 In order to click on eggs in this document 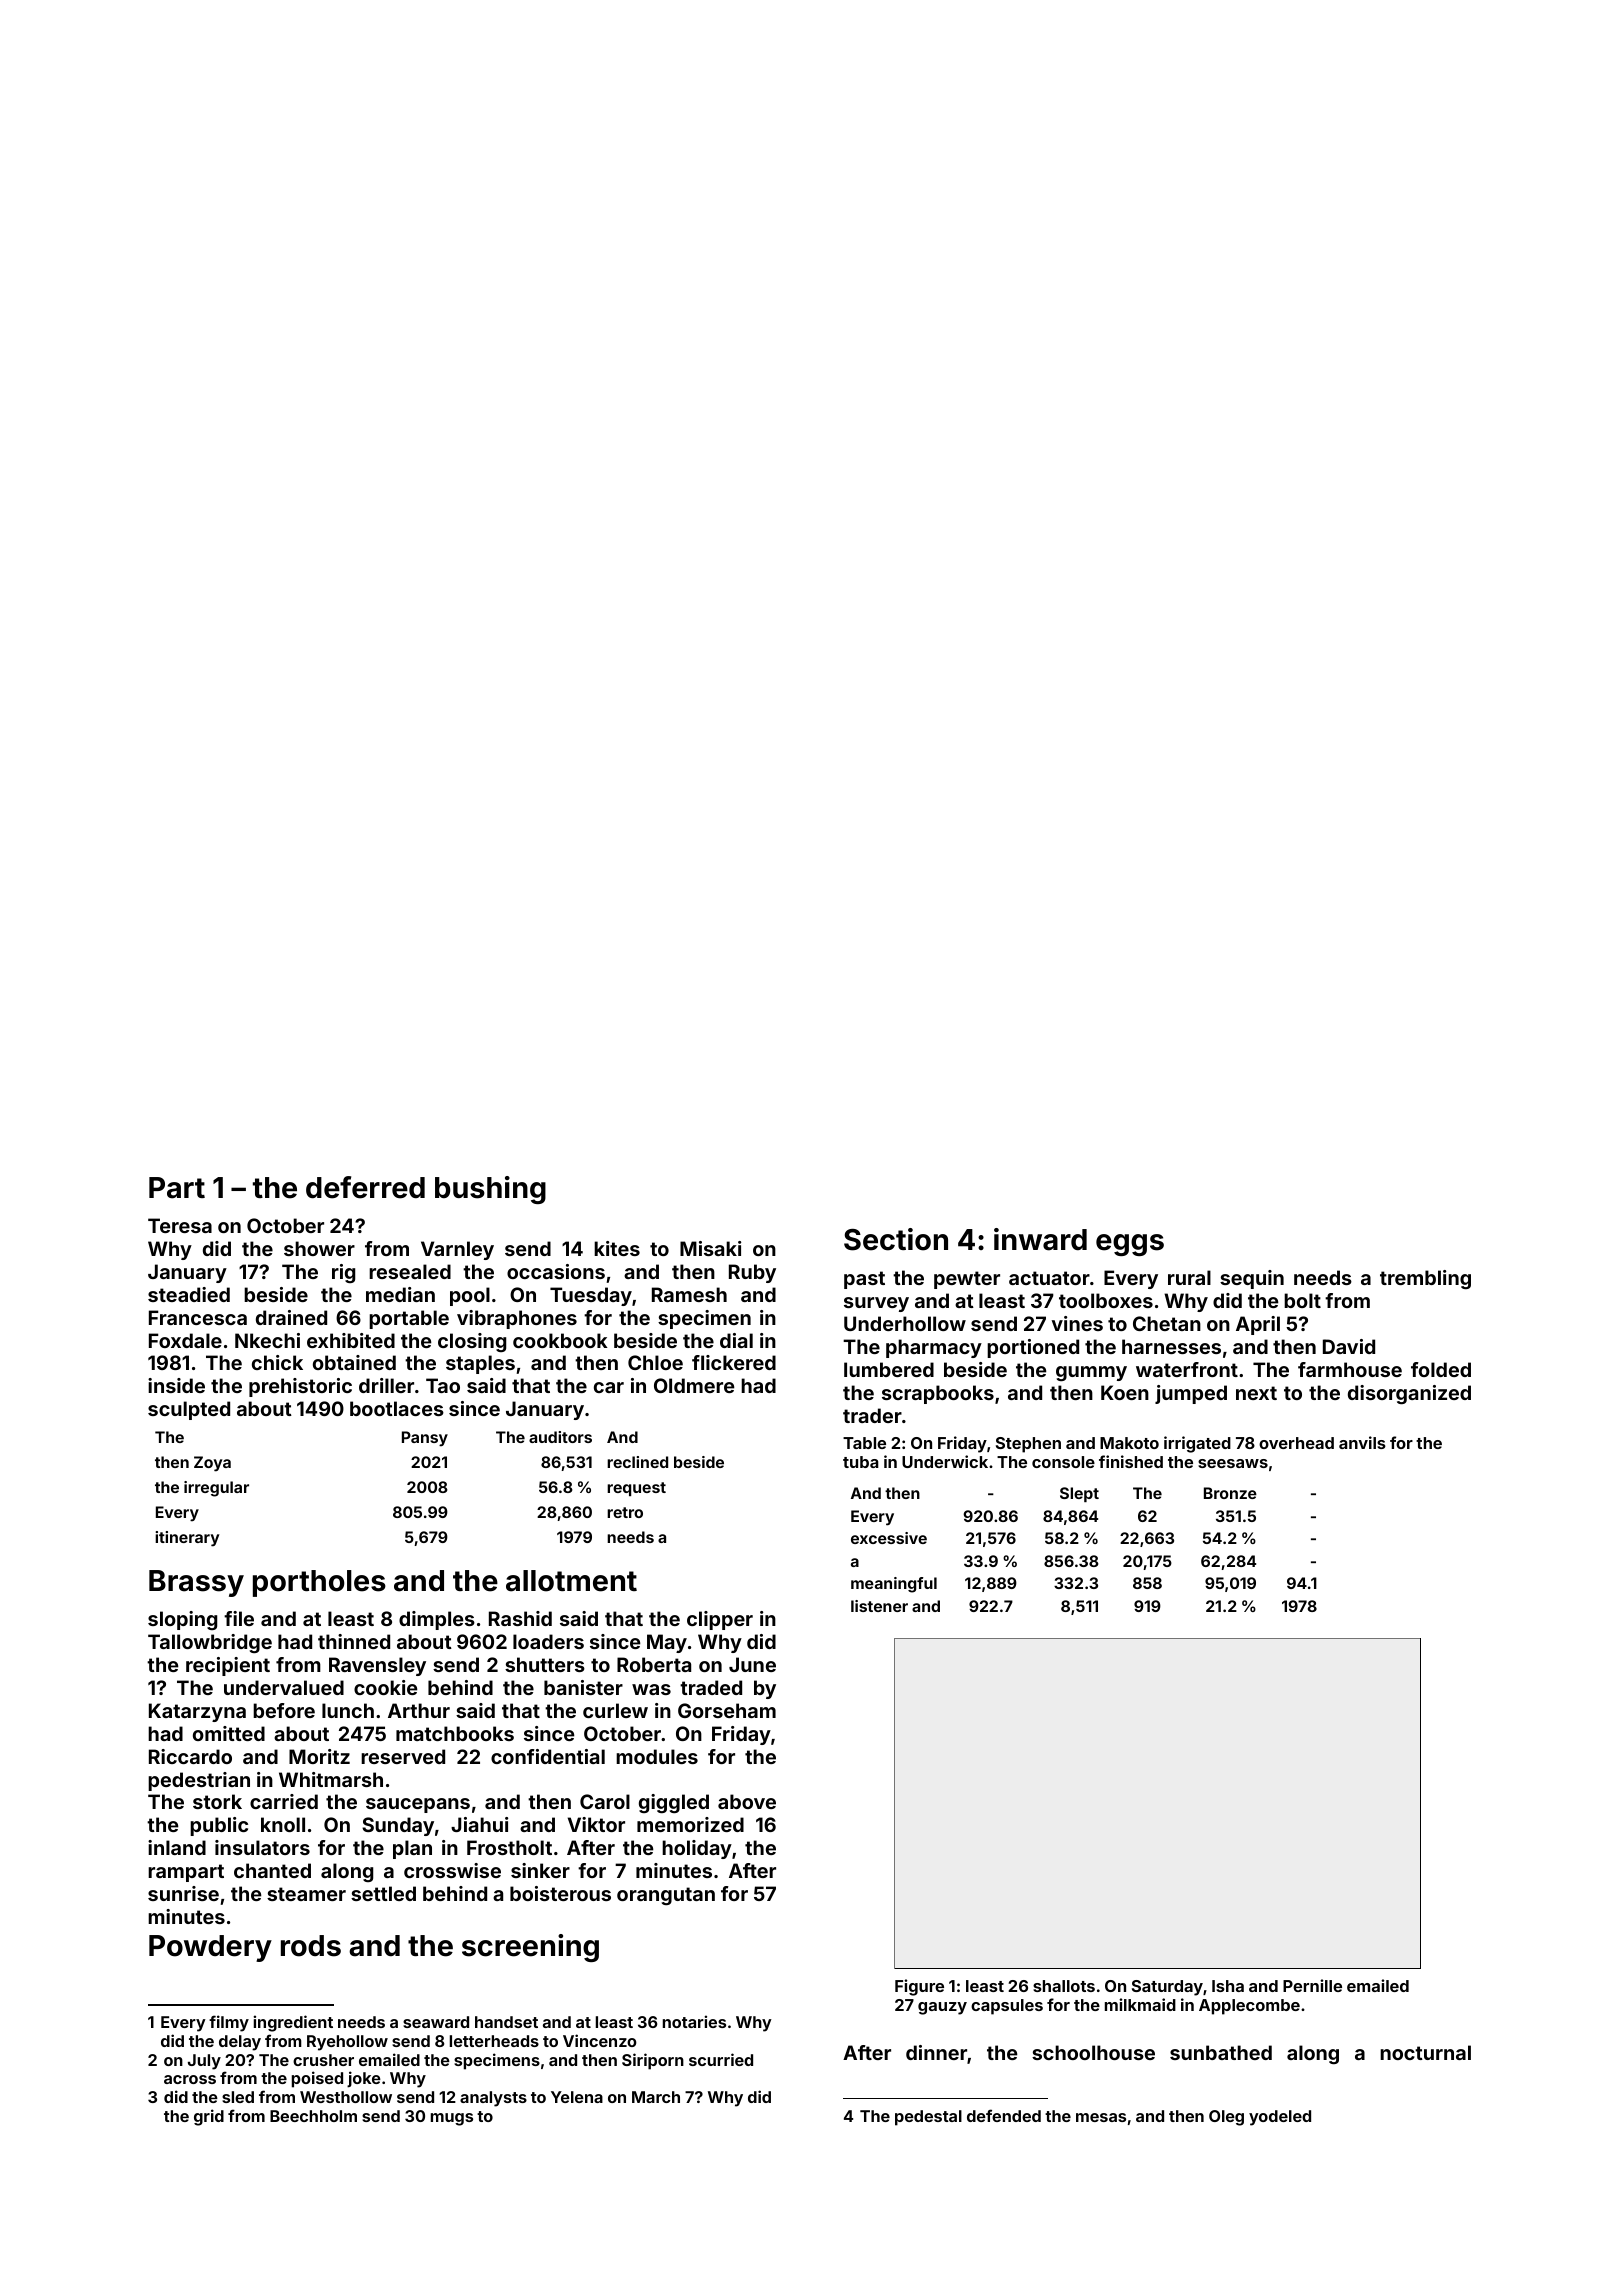, I will do `click(1130, 1245)`.
